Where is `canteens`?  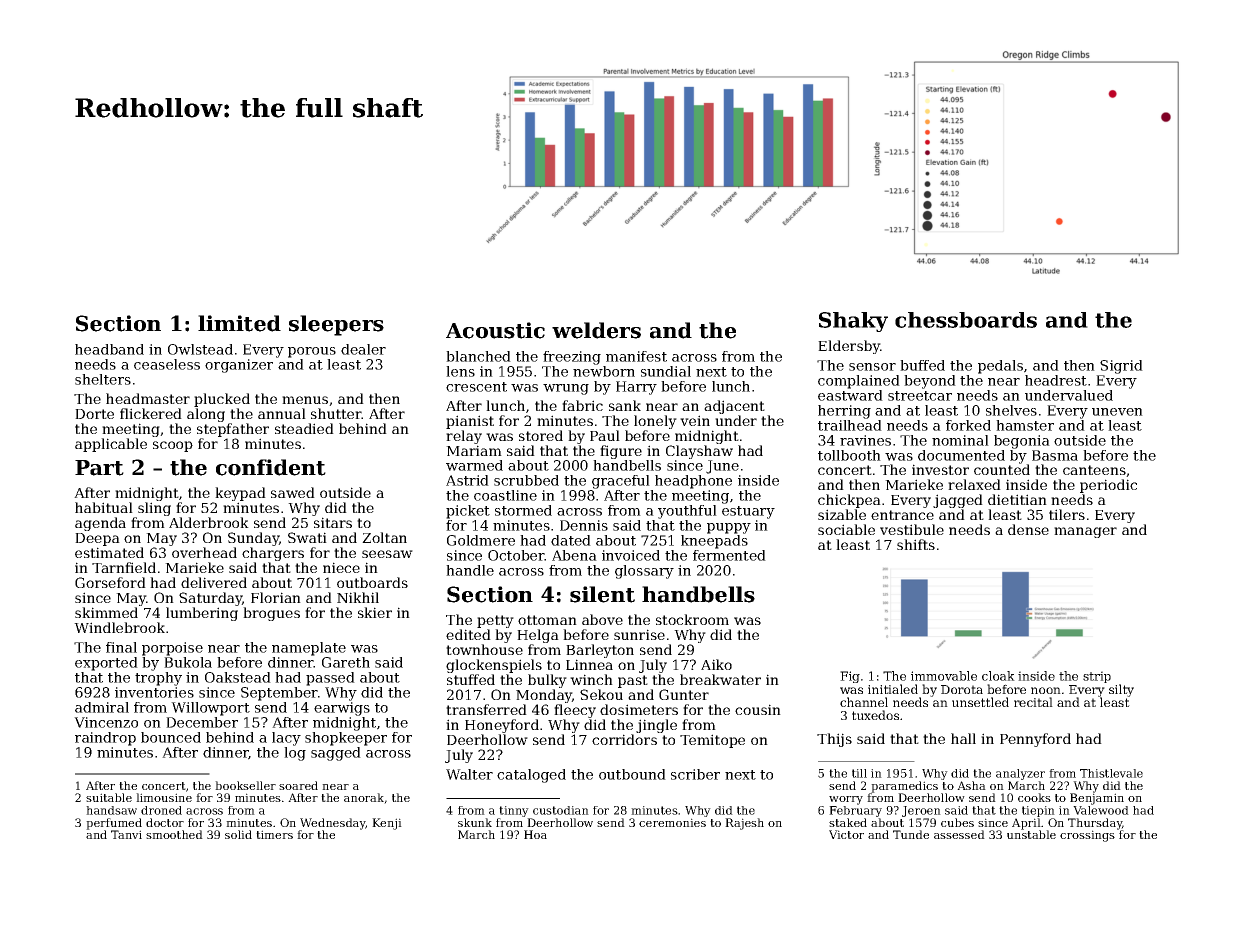
canteens is located at coordinates (1094, 470).
